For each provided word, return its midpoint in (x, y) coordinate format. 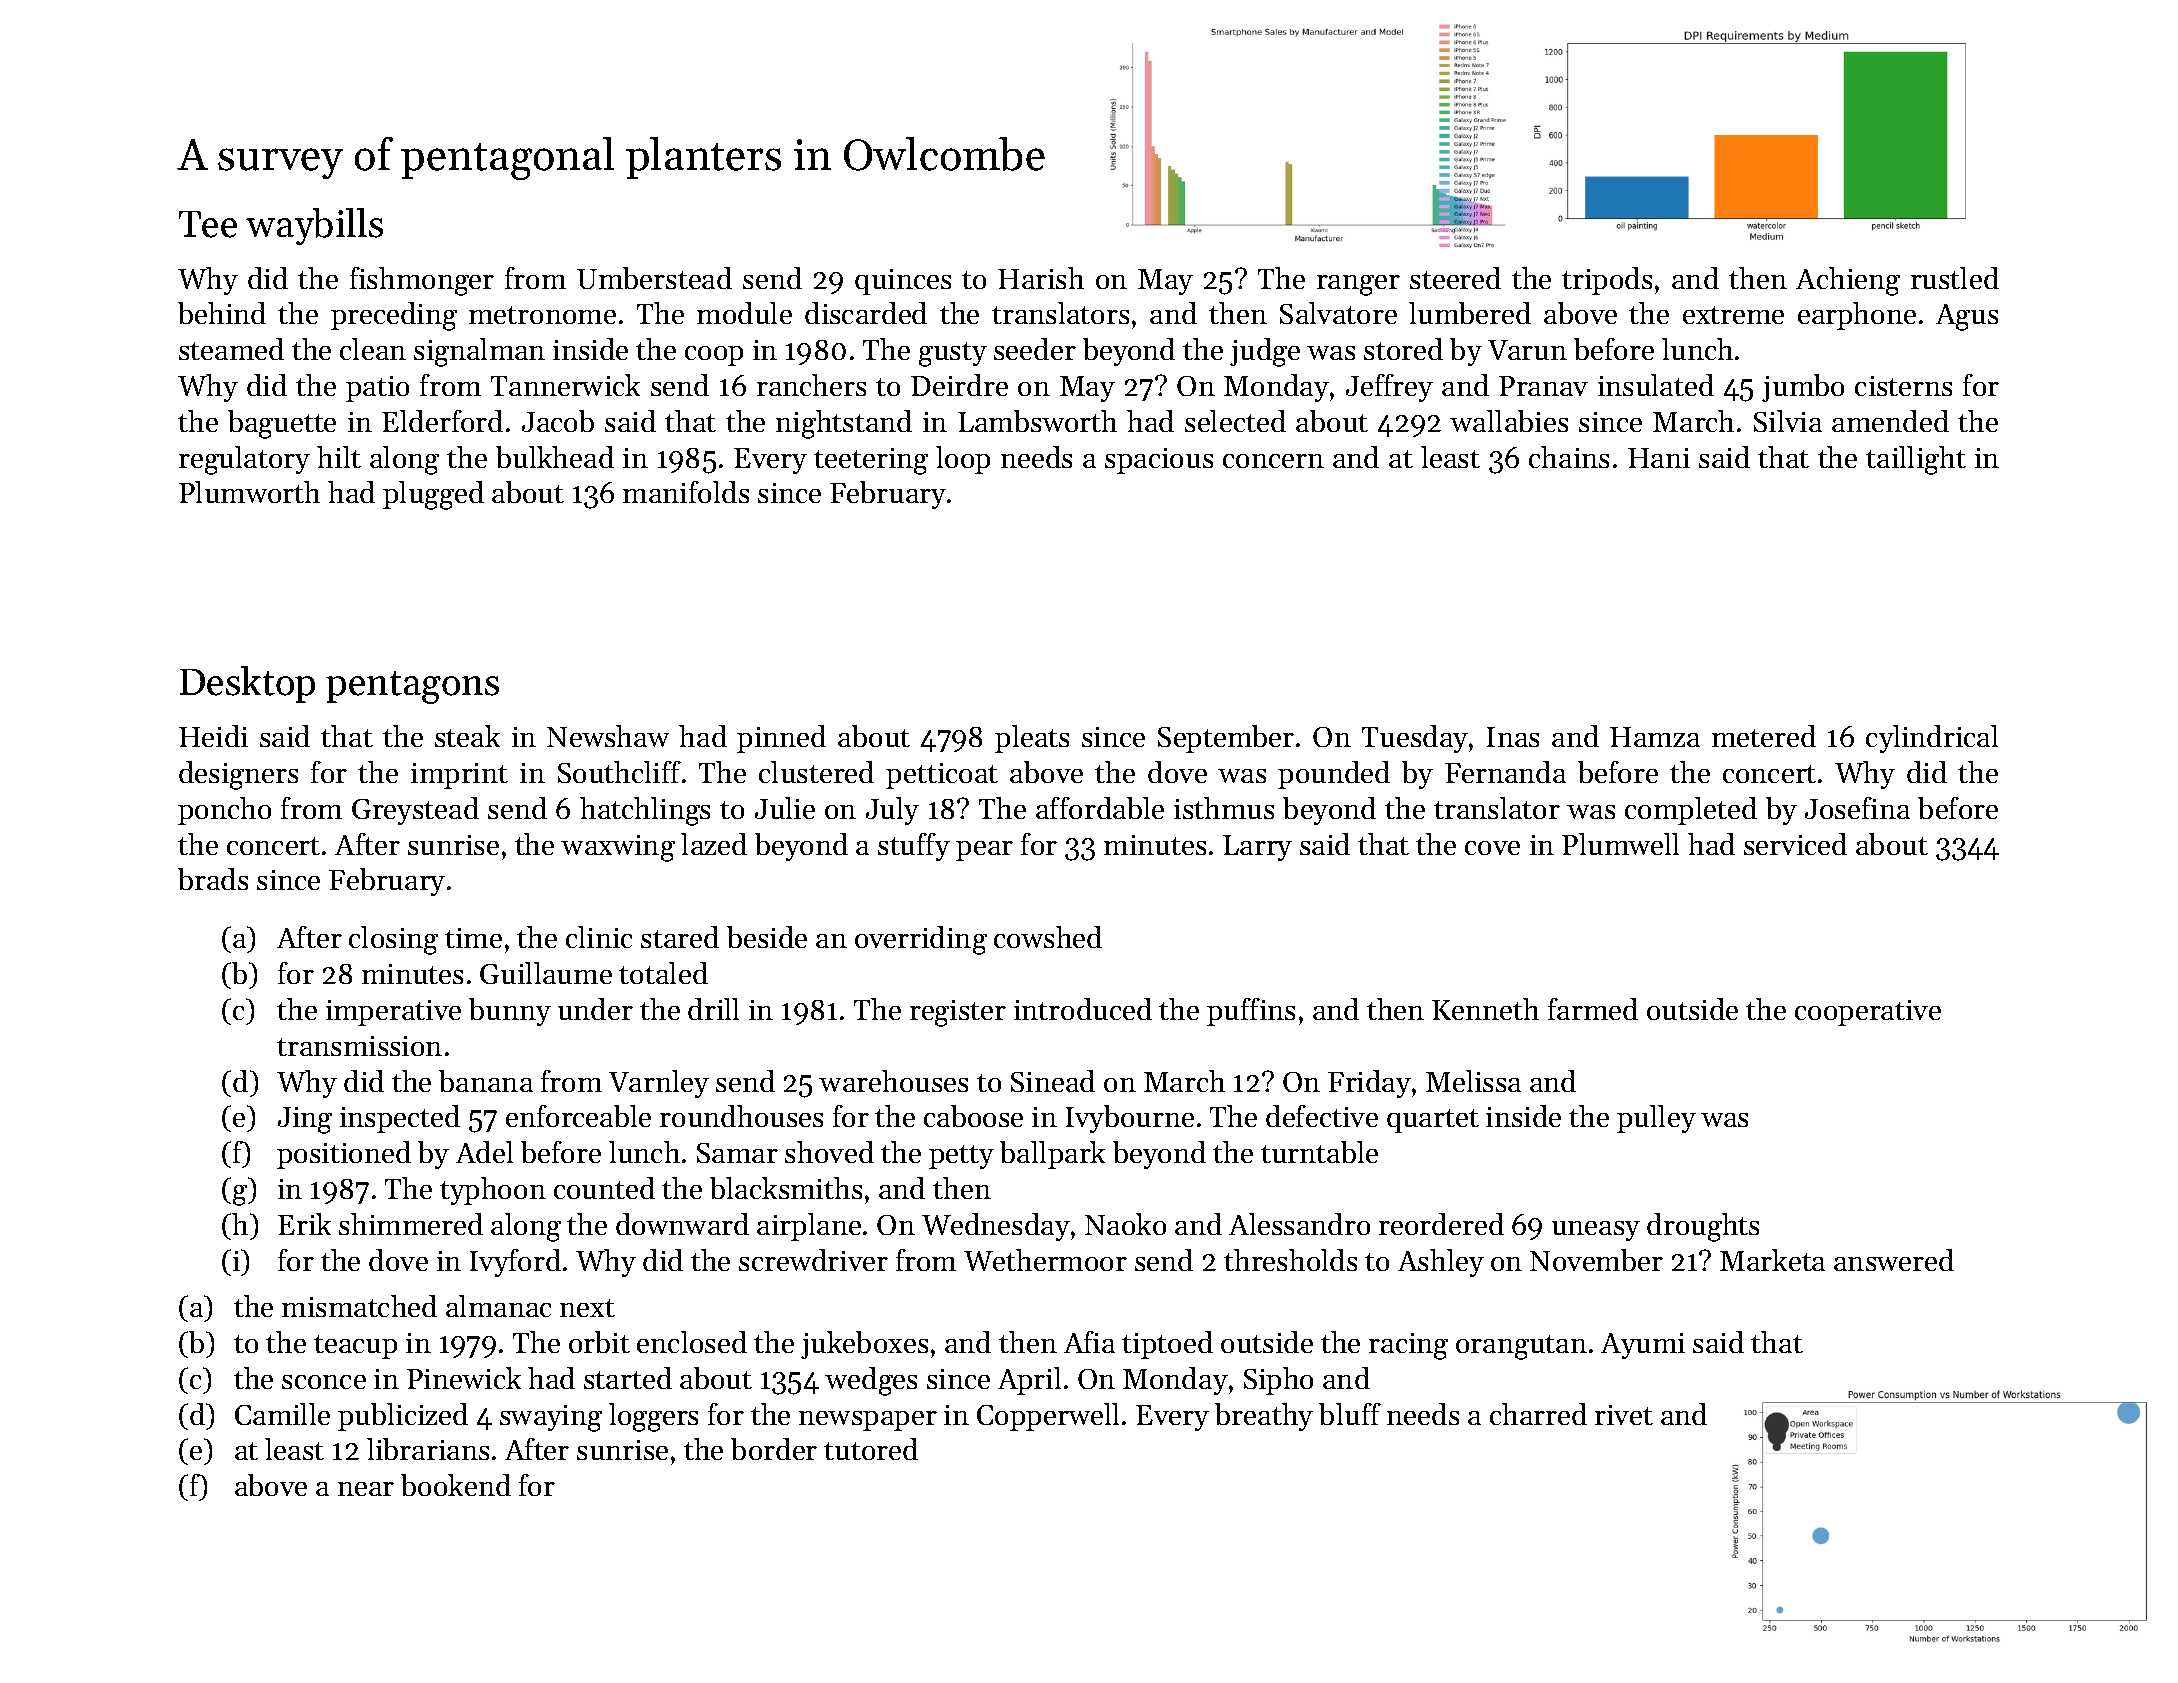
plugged (433, 495)
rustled (1955, 278)
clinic (599, 937)
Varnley (659, 1084)
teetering (871, 461)
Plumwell (1620, 844)
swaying (551, 1418)
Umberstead (654, 278)
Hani (1659, 458)
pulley (1656, 1119)
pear (984, 851)
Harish (1041, 278)
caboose (973, 1116)
